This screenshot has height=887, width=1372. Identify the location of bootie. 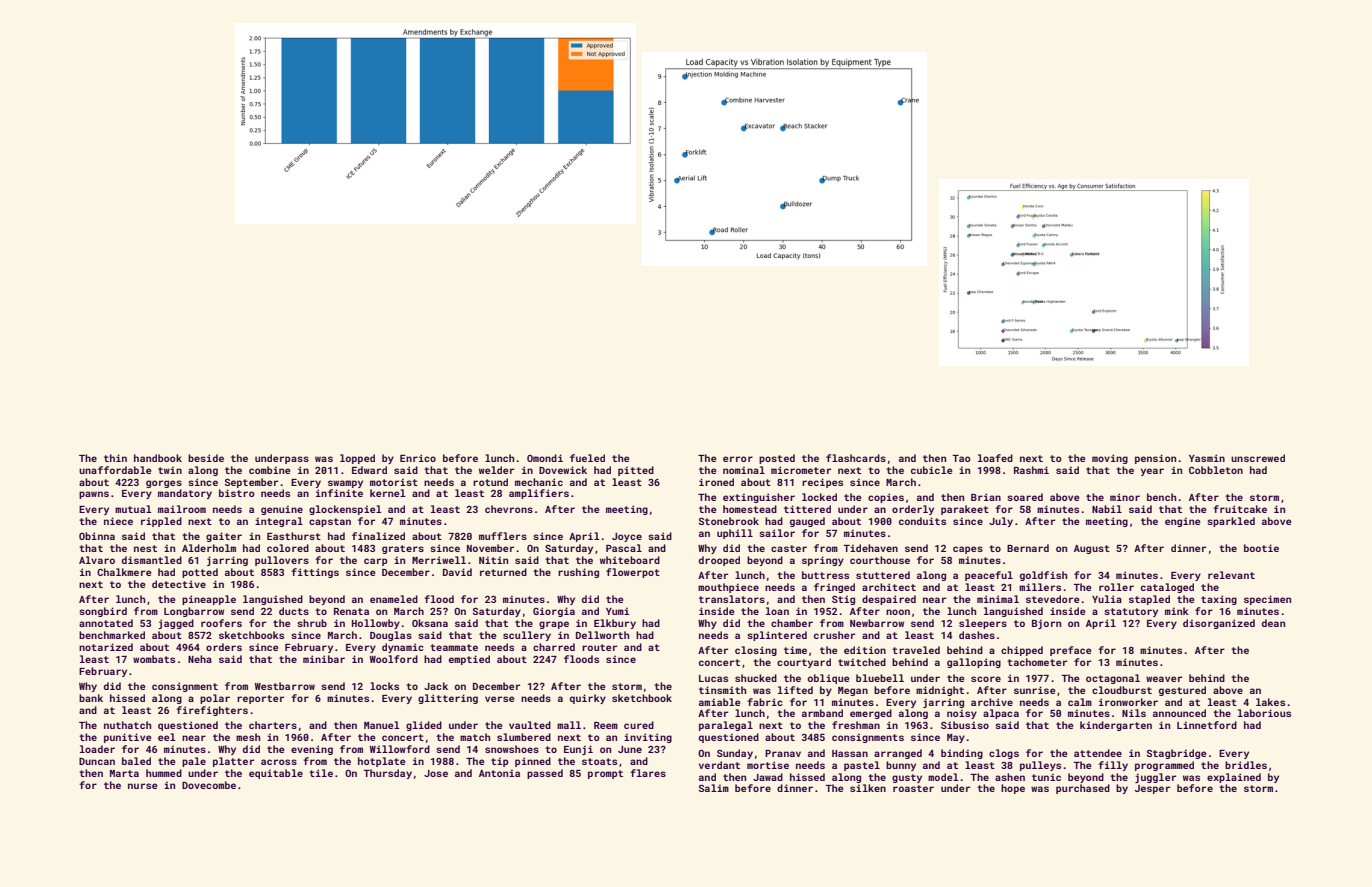
(1261, 548).
